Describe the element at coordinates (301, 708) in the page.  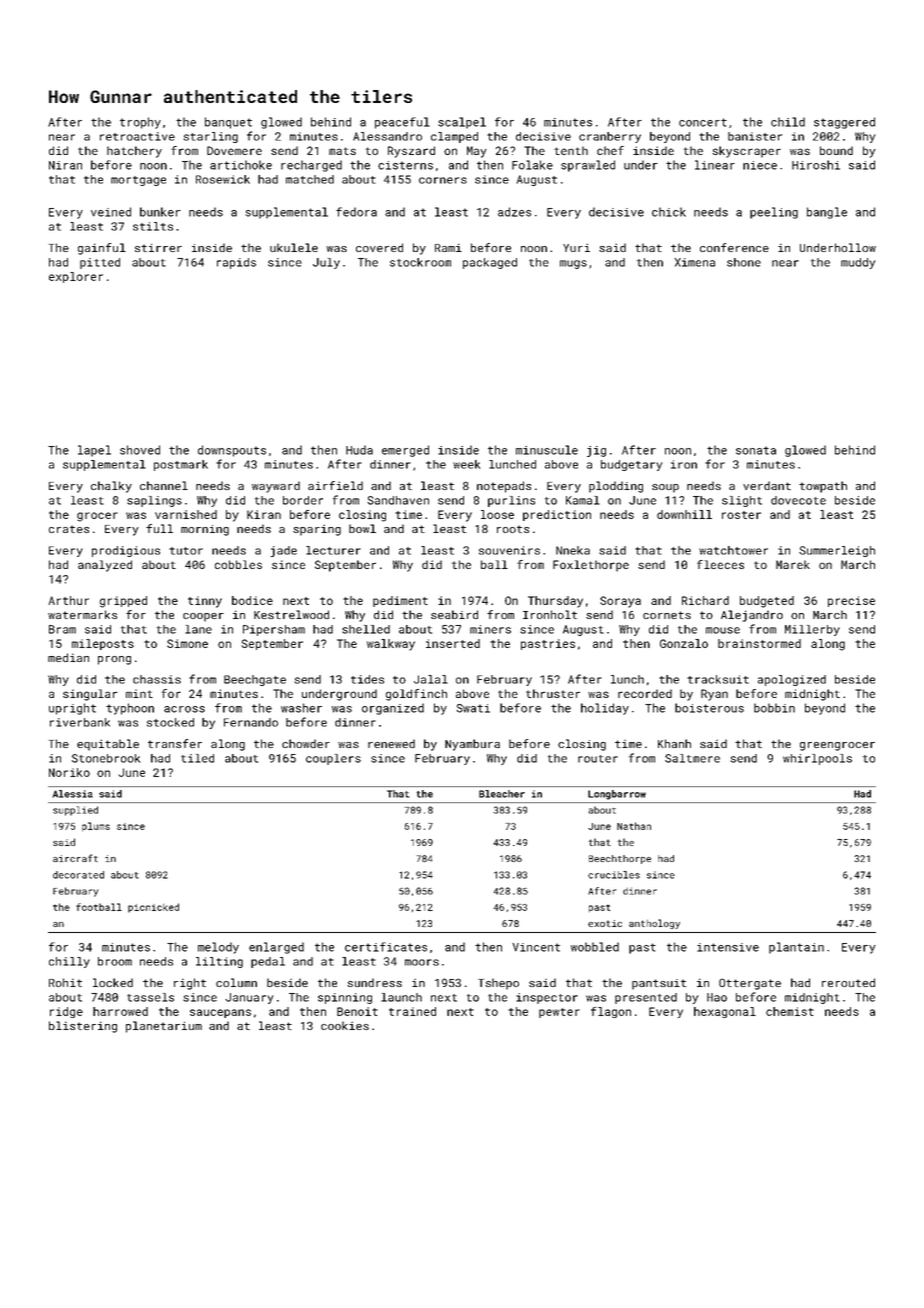
I see `washer` at that location.
